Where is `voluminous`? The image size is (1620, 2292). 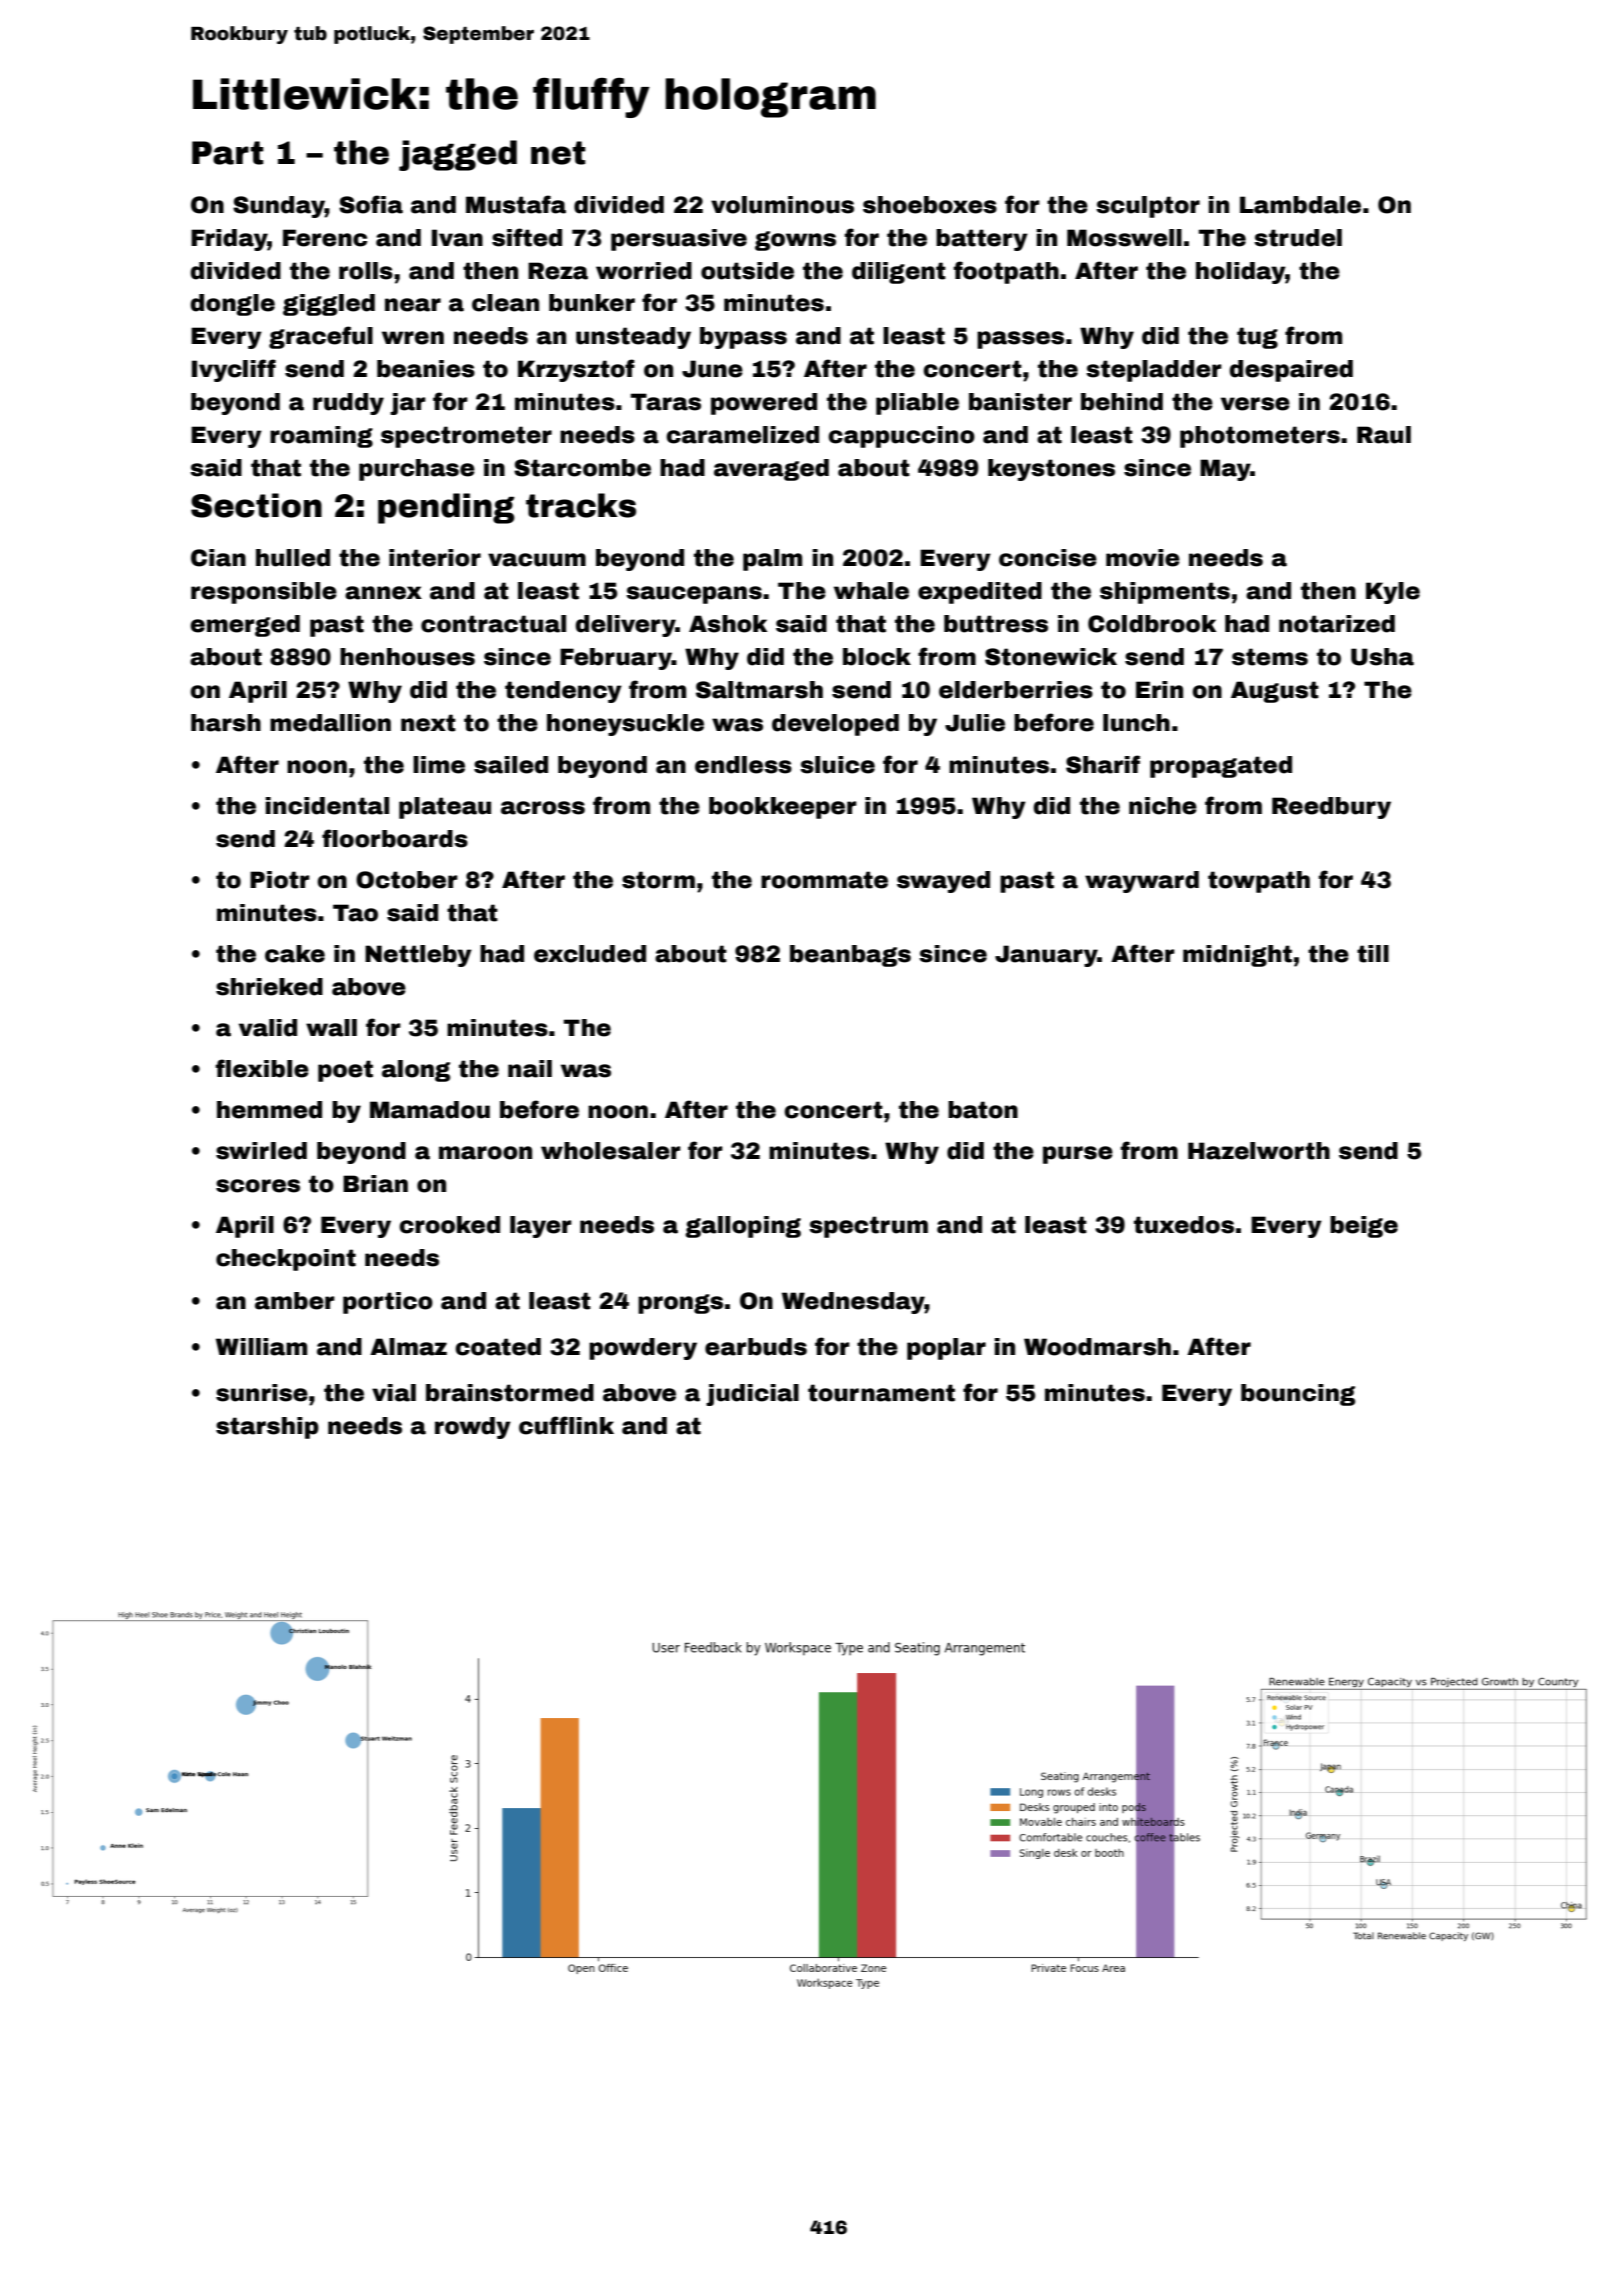
voluminous is located at coordinates (782, 205).
